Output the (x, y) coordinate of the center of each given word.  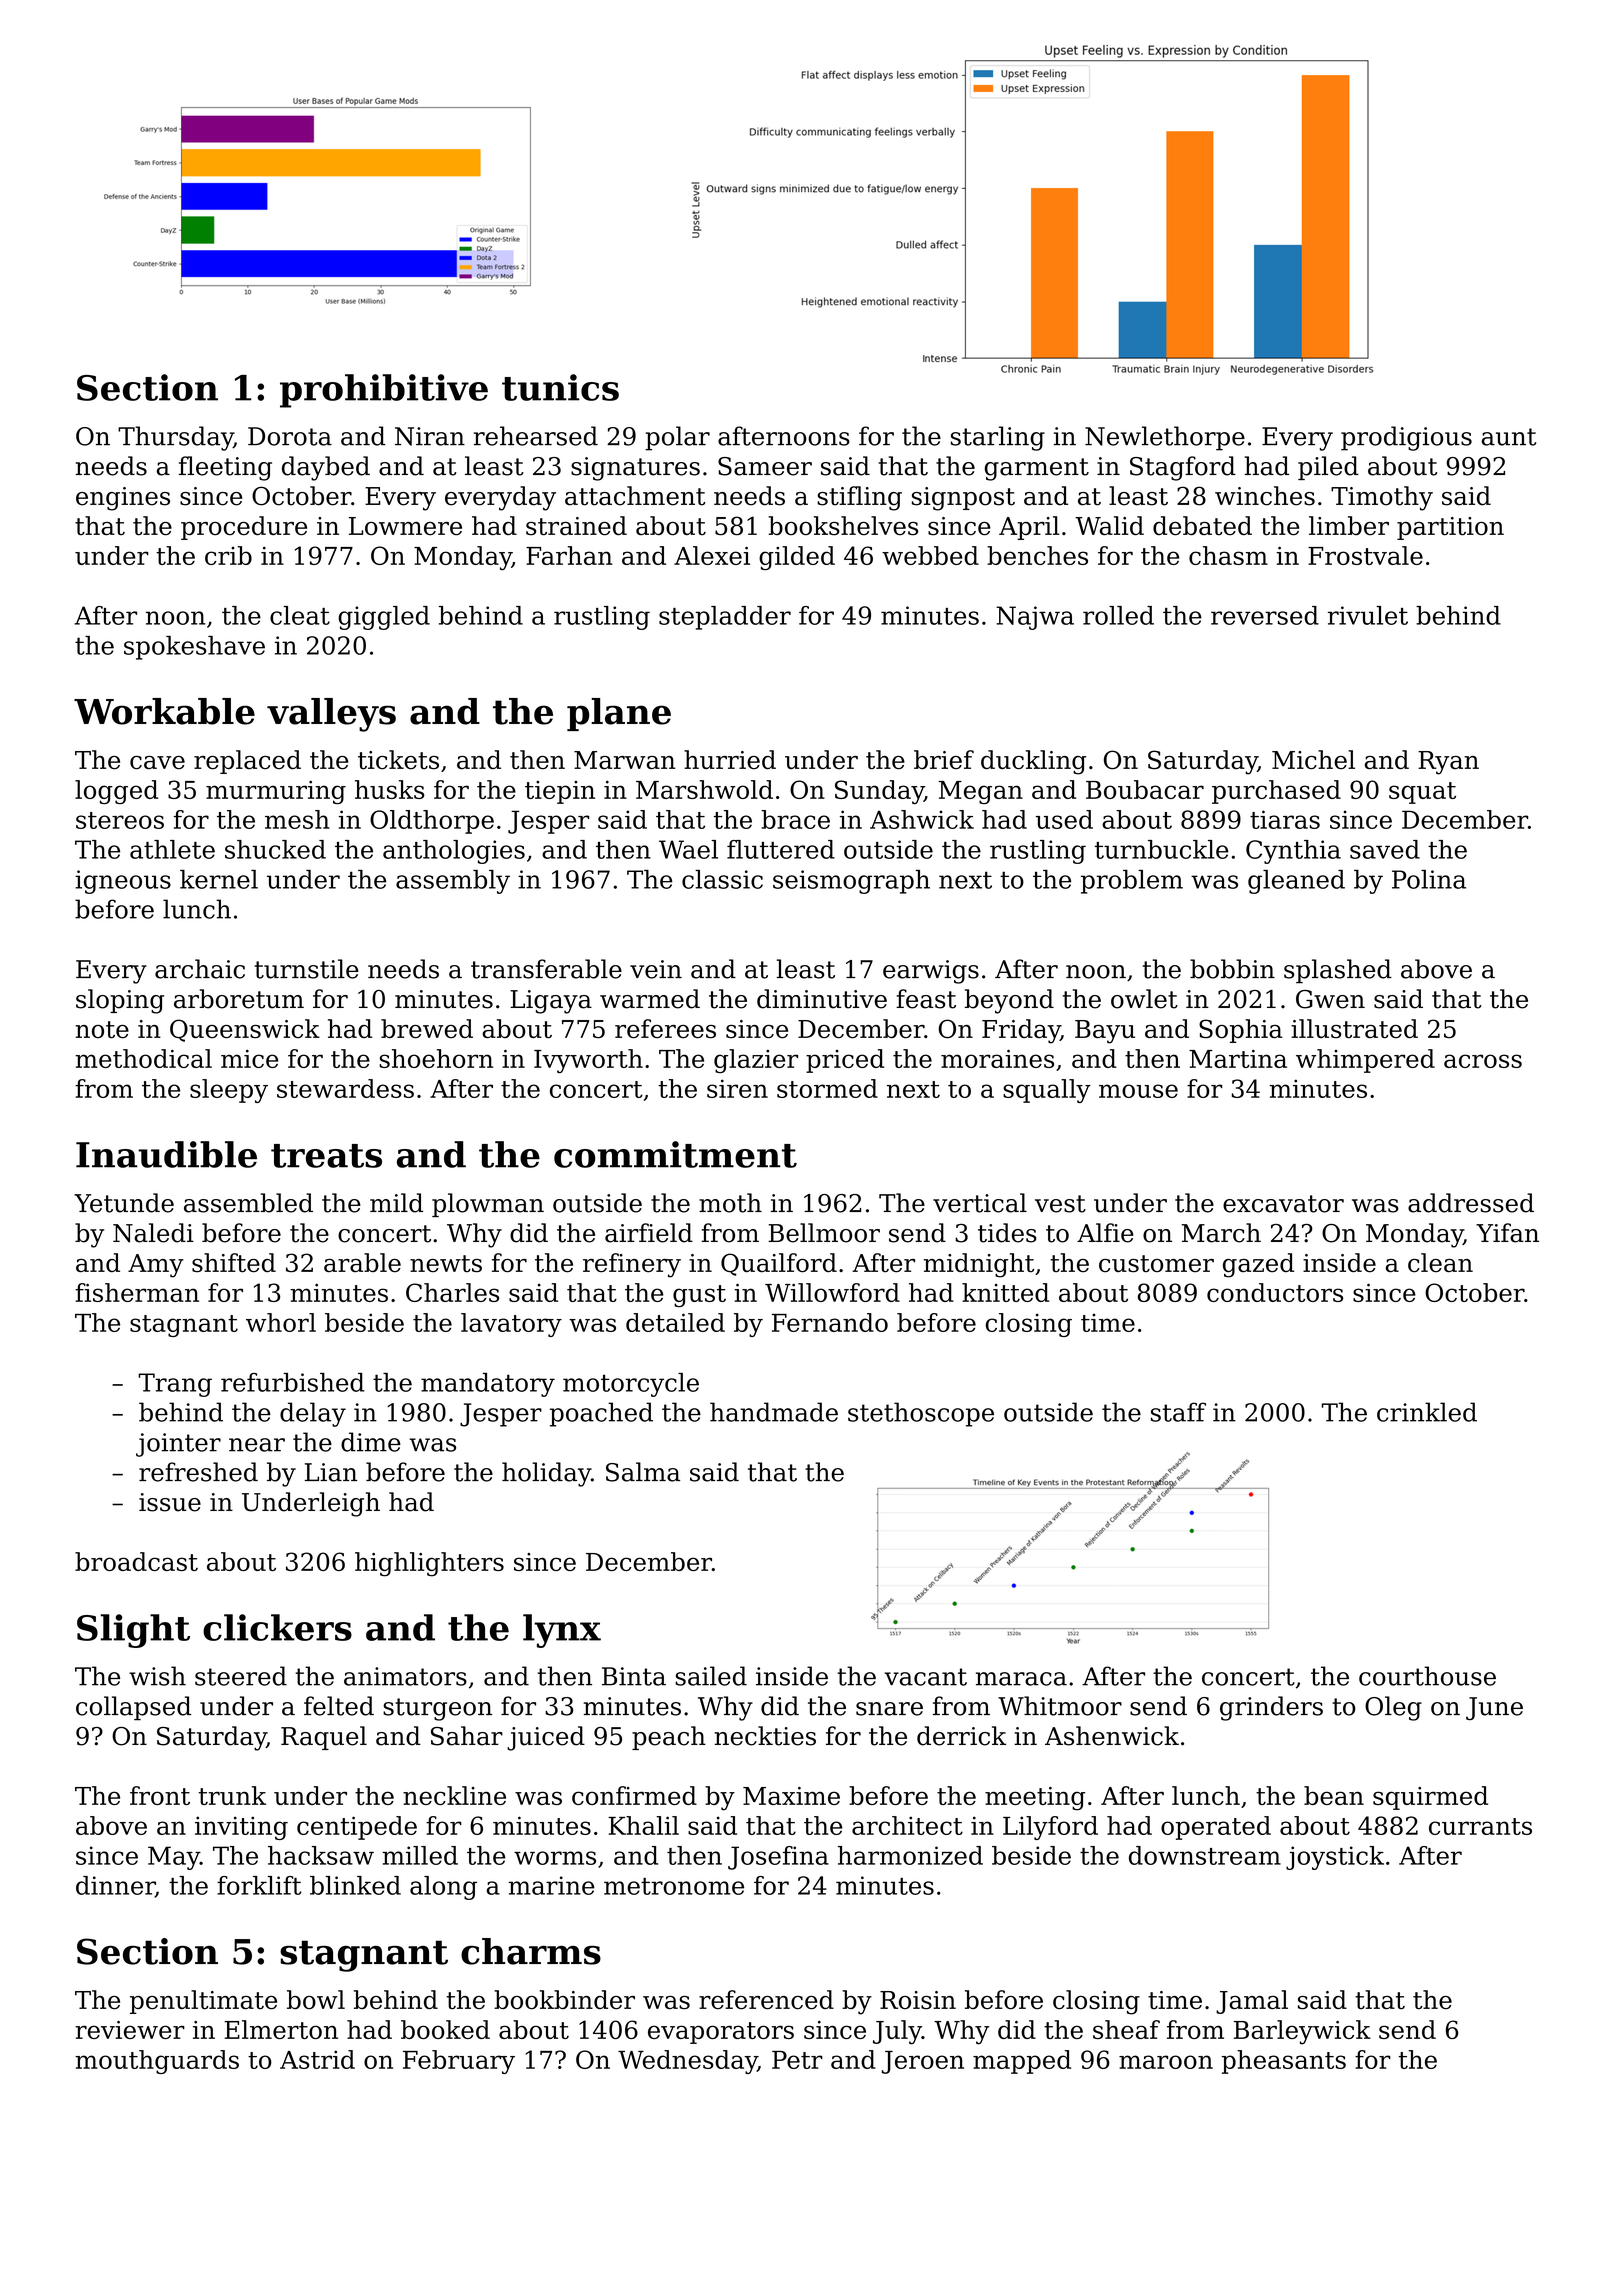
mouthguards (157, 2062)
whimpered (1365, 1061)
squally (1047, 1091)
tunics (560, 387)
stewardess (345, 1088)
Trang (175, 1385)
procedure (244, 528)
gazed (1258, 1265)
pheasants (1284, 2062)
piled (1328, 468)
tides (1007, 1233)
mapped (1022, 2062)
